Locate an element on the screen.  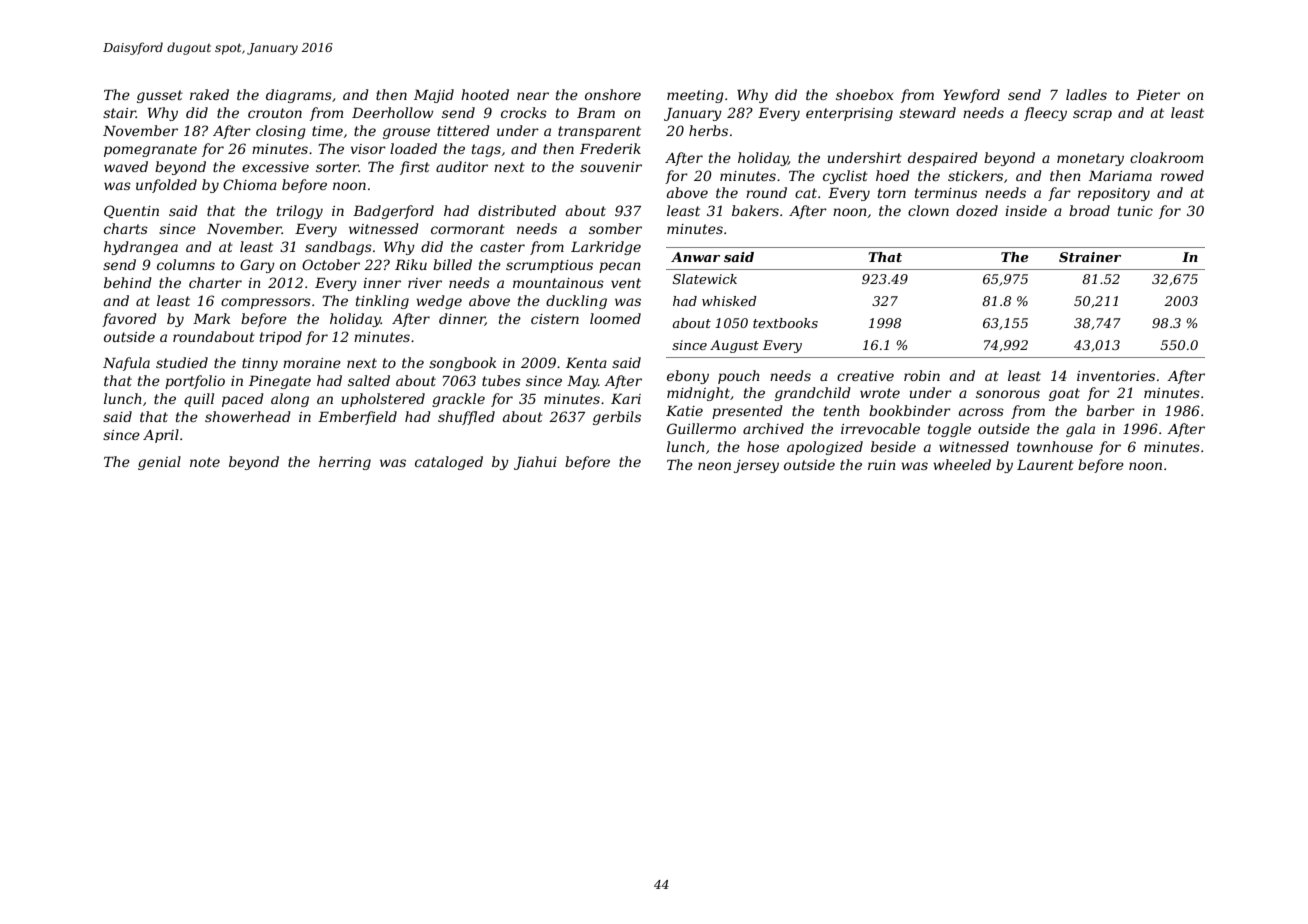
presented is located at coordinates (747, 412).
